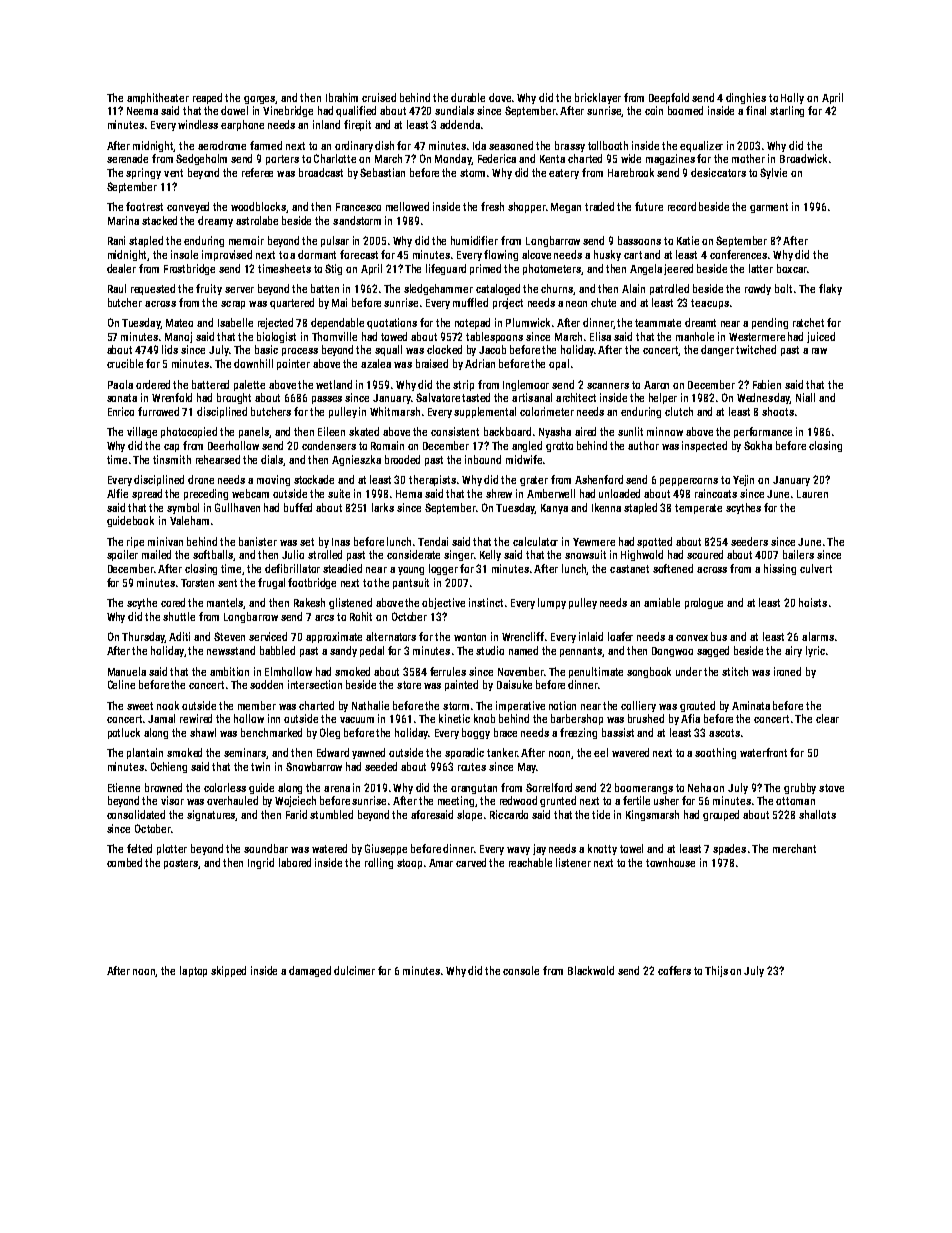  Describe the element at coordinates (794, 848) in the page. I see `merchant` at that location.
